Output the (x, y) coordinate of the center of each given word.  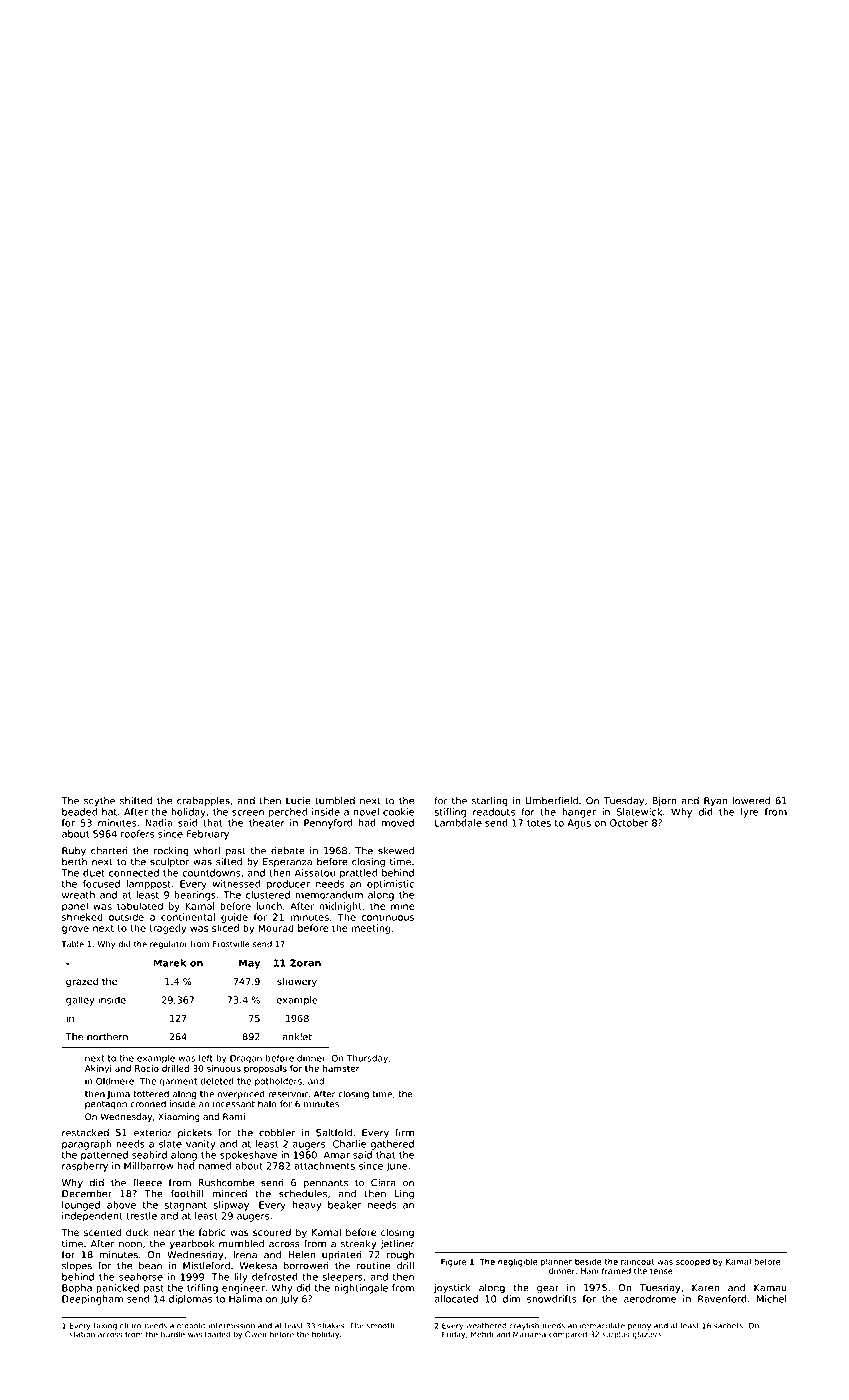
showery (297, 982)
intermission (232, 1326)
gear (548, 1289)
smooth (380, 1326)
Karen (705, 1288)
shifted (136, 800)
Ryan (716, 802)
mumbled (241, 1244)
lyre (750, 813)
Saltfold (334, 1132)
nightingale (361, 1289)
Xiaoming (179, 1117)
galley (80, 1001)
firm (404, 1132)
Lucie (298, 801)
